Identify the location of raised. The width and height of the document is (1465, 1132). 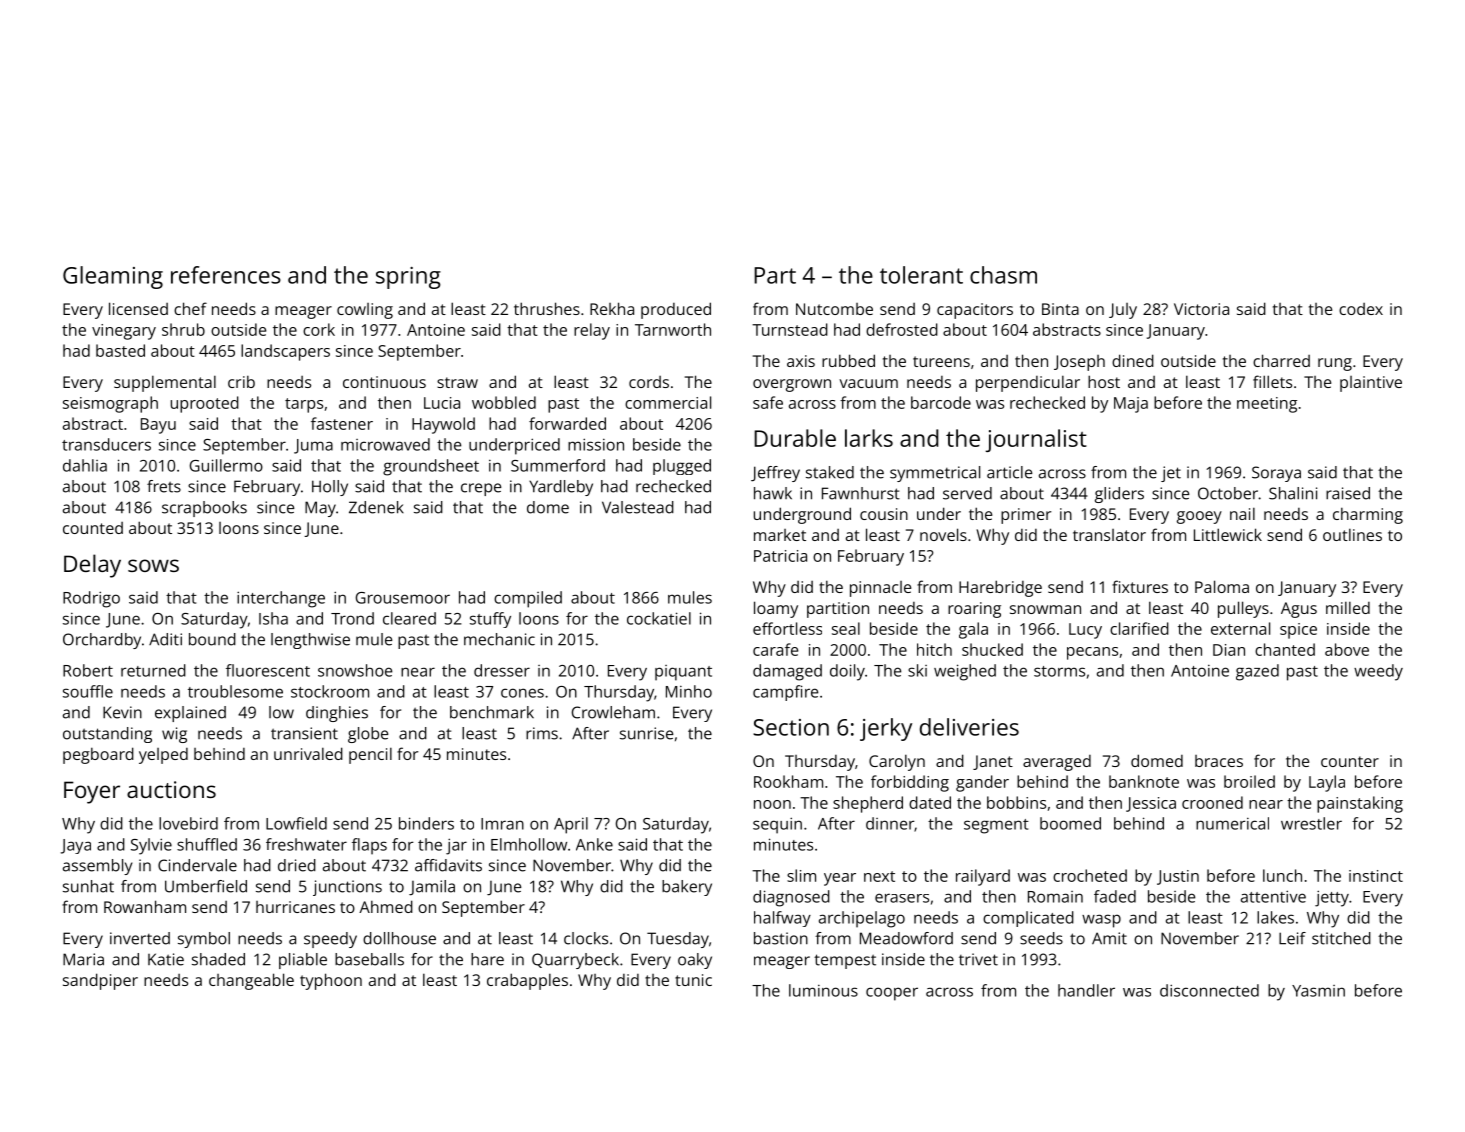
(1348, 493).
